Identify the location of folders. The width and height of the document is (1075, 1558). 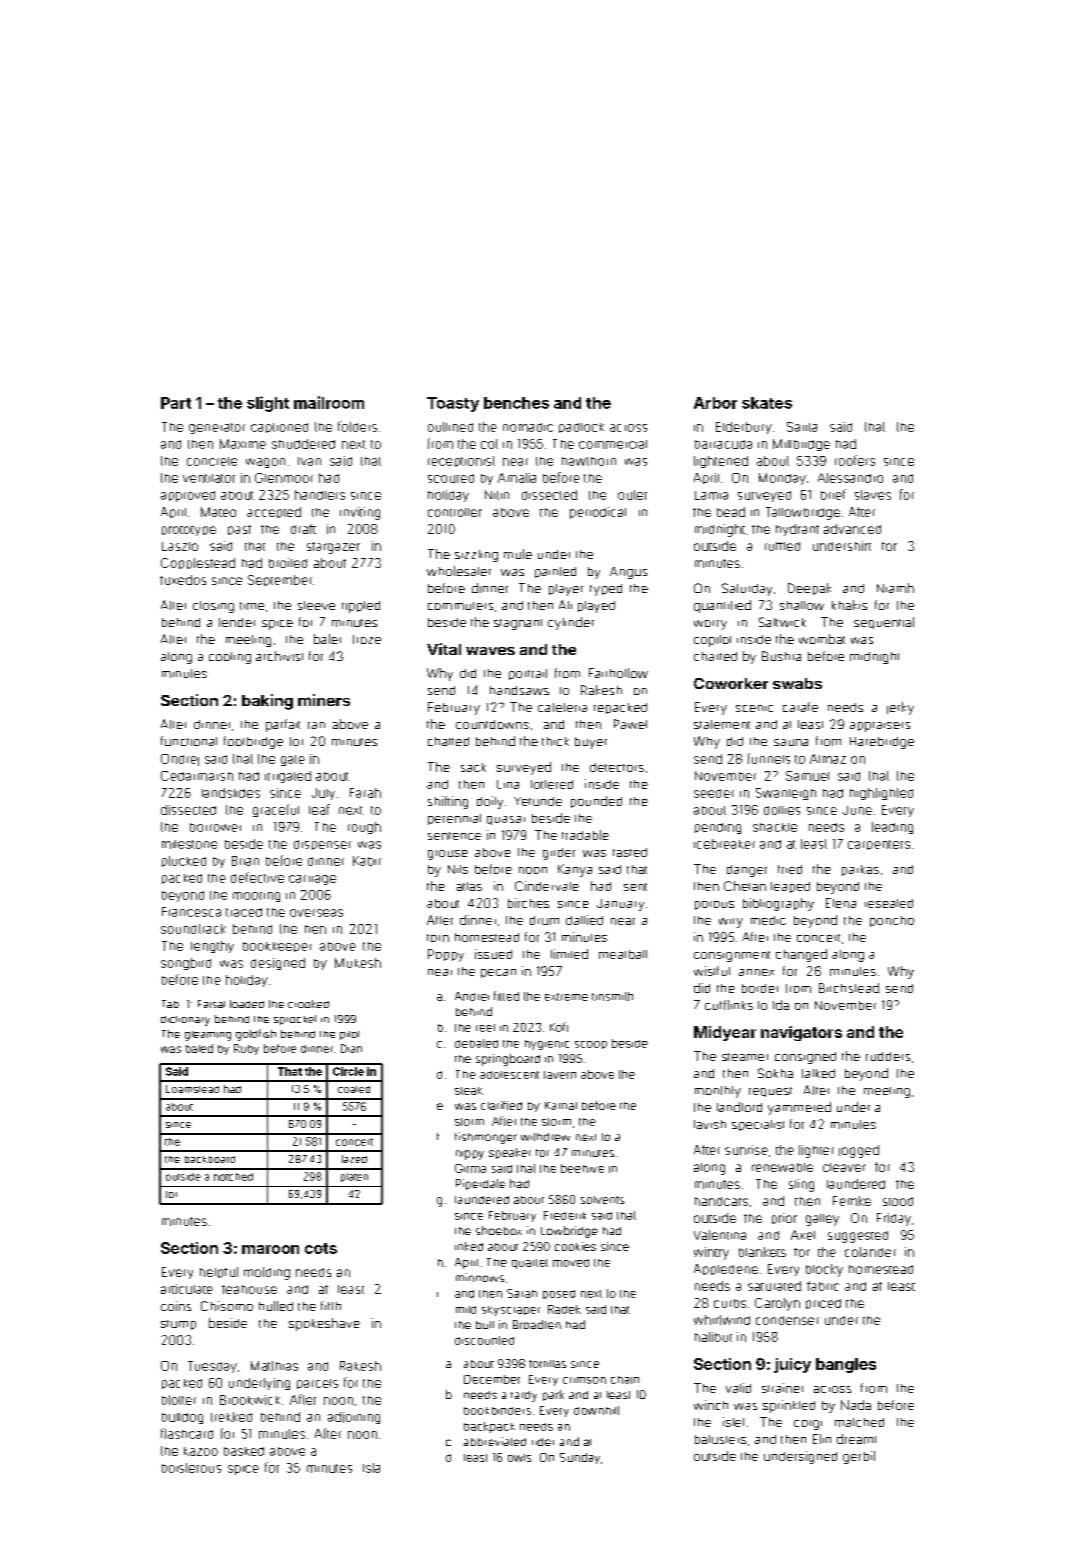
(357, 426).
